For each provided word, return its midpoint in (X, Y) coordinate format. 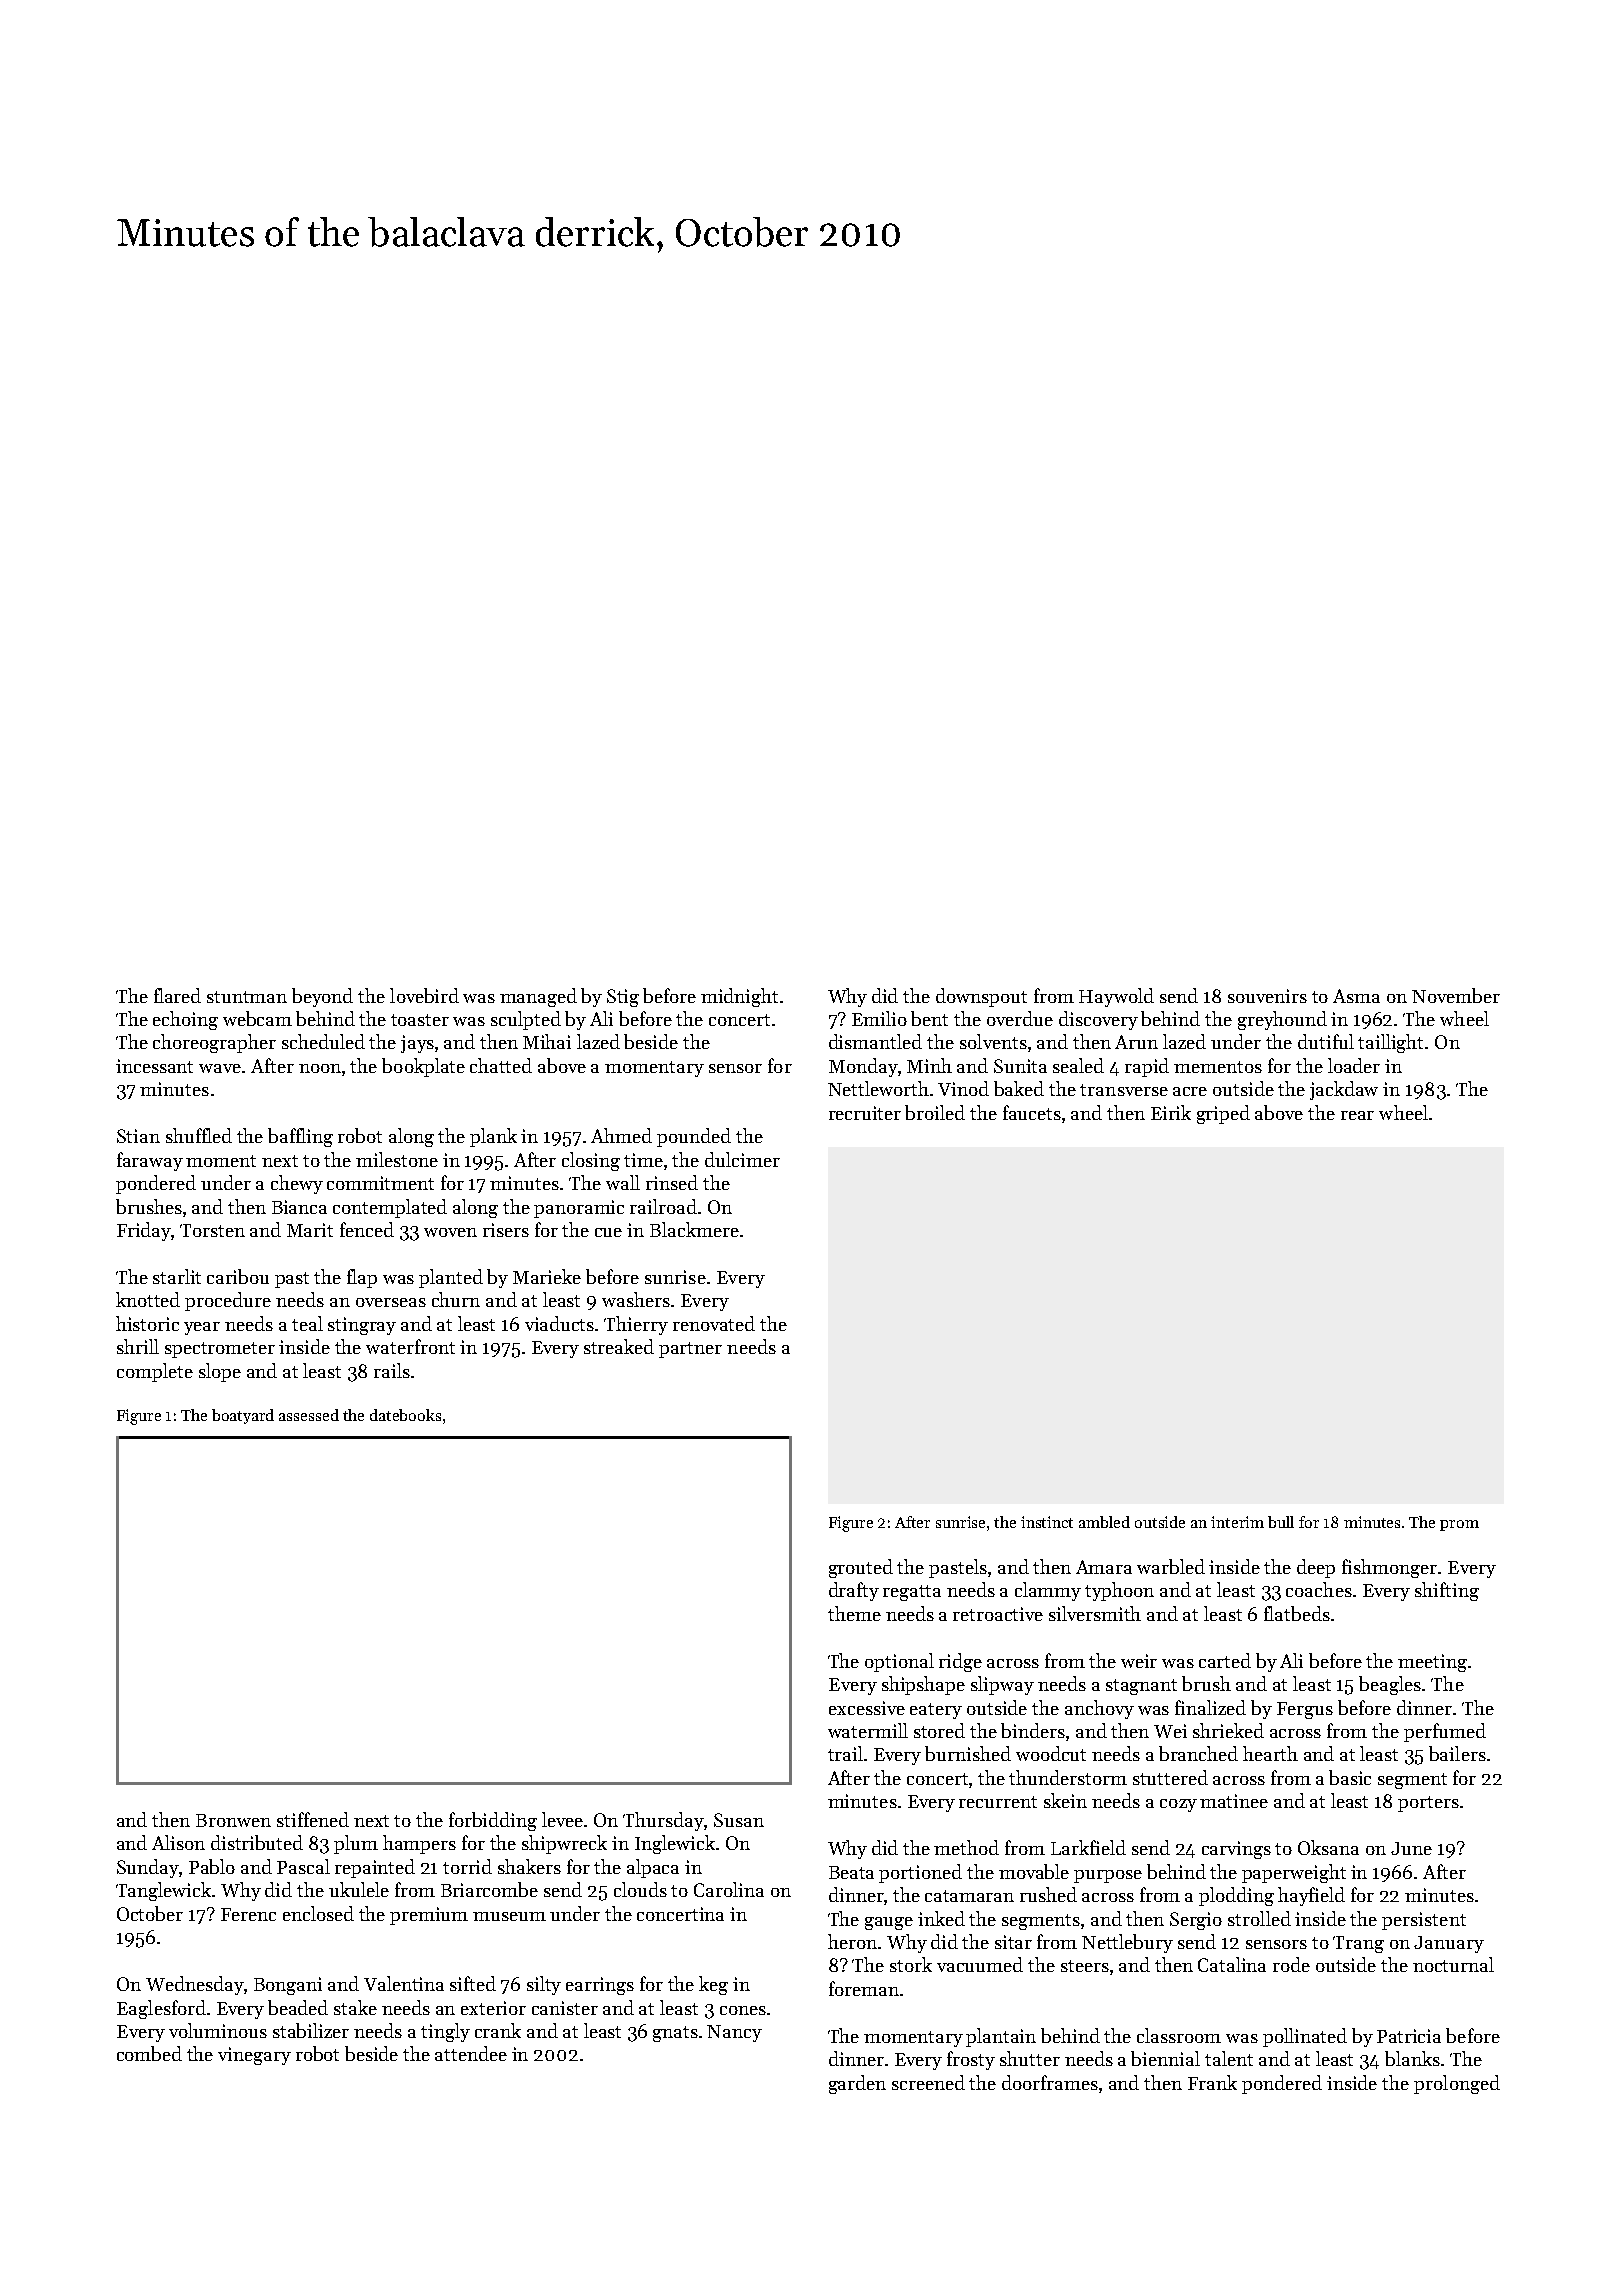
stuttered (1170, 1777)
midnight (739, 997)
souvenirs (1267, 996)
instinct (1047, 1522)
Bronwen (233, 1820)
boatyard (243, 1416)
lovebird (424, 995)
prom (1459, 1525)
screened (928, 2082)
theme (854, 1613)
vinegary (254, 2056)
